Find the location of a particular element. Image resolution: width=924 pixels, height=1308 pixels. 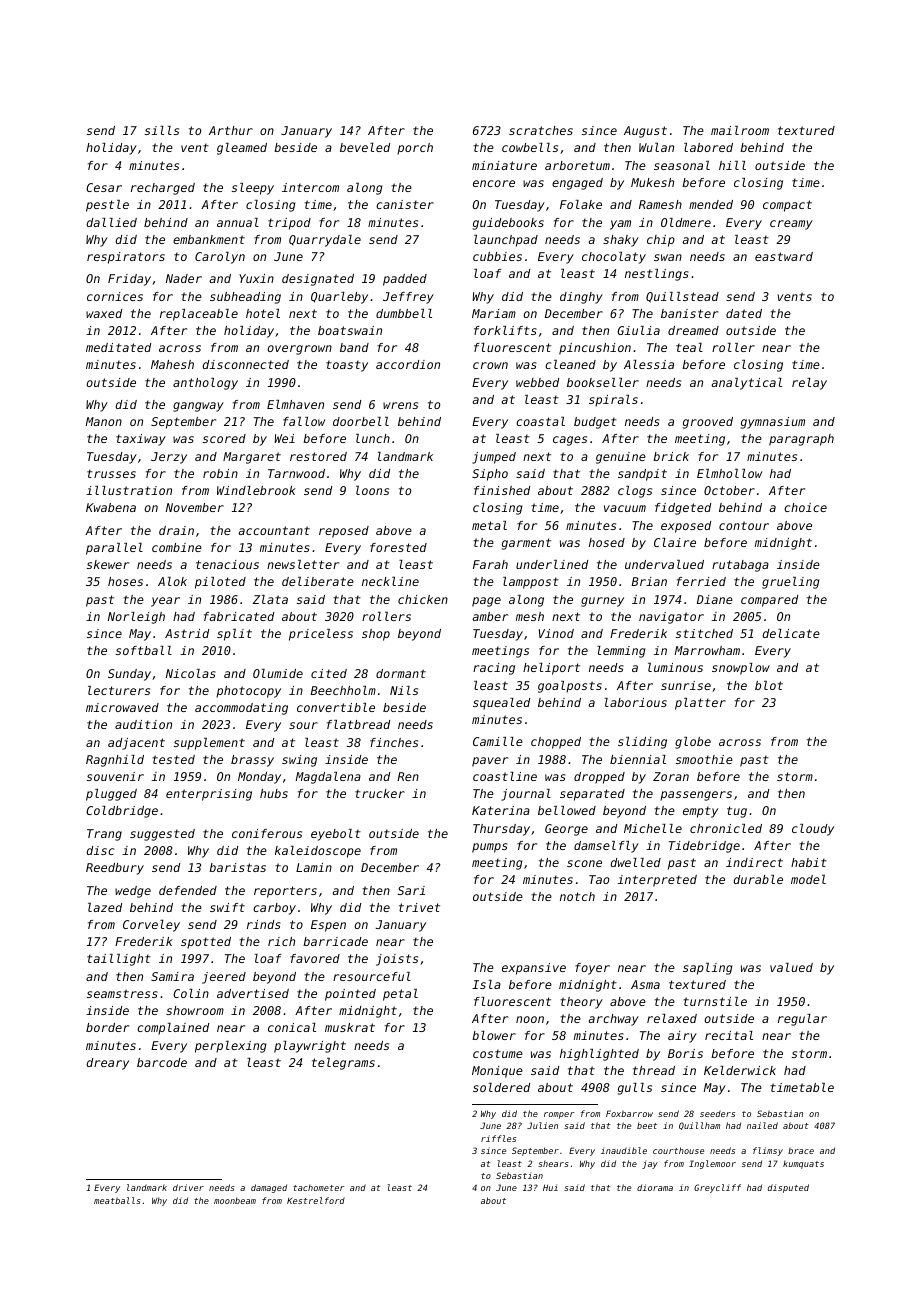

shop is located at coordinates (376, 635).
